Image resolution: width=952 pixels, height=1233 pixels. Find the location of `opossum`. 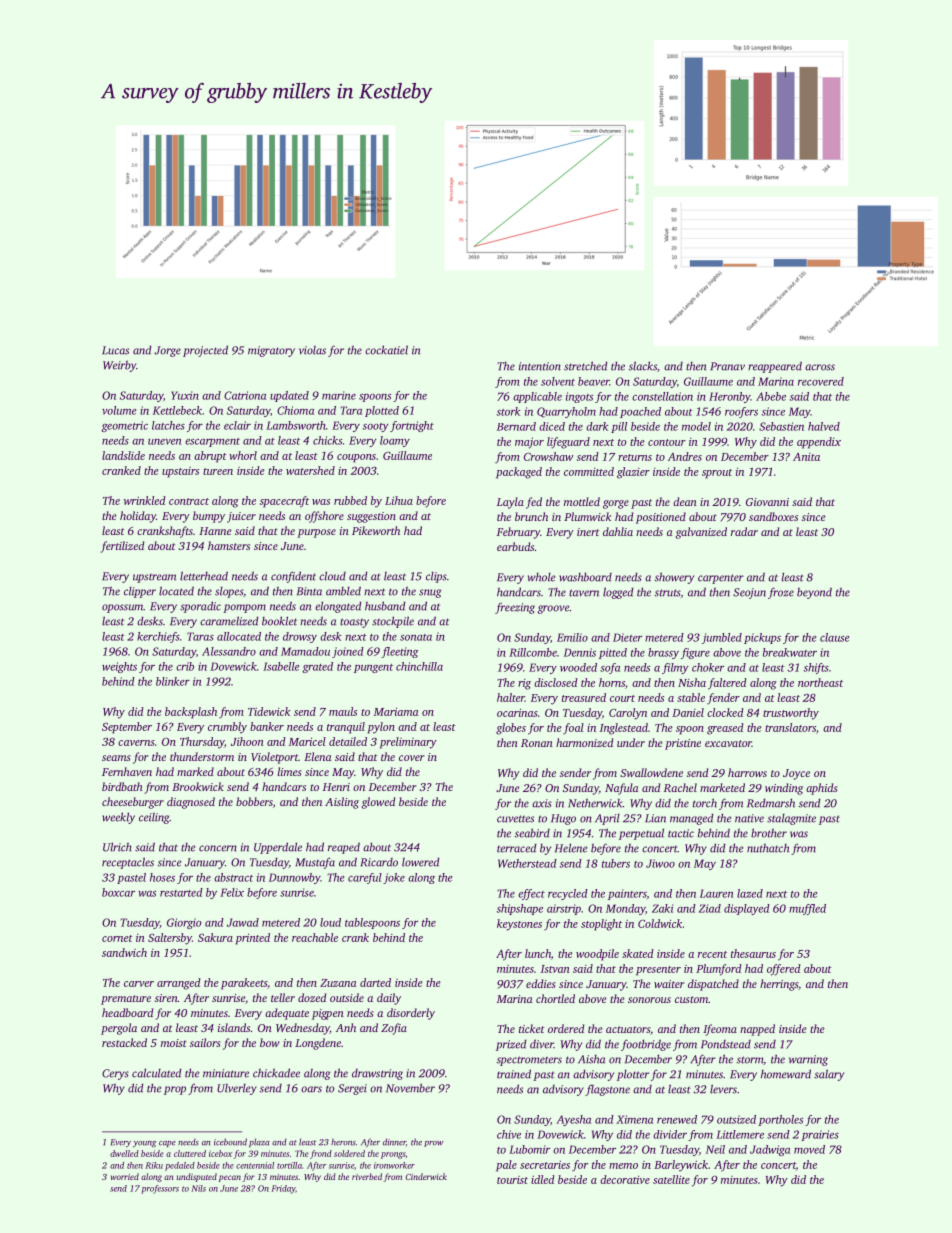

opossum is located at coordinates (122, 608).
